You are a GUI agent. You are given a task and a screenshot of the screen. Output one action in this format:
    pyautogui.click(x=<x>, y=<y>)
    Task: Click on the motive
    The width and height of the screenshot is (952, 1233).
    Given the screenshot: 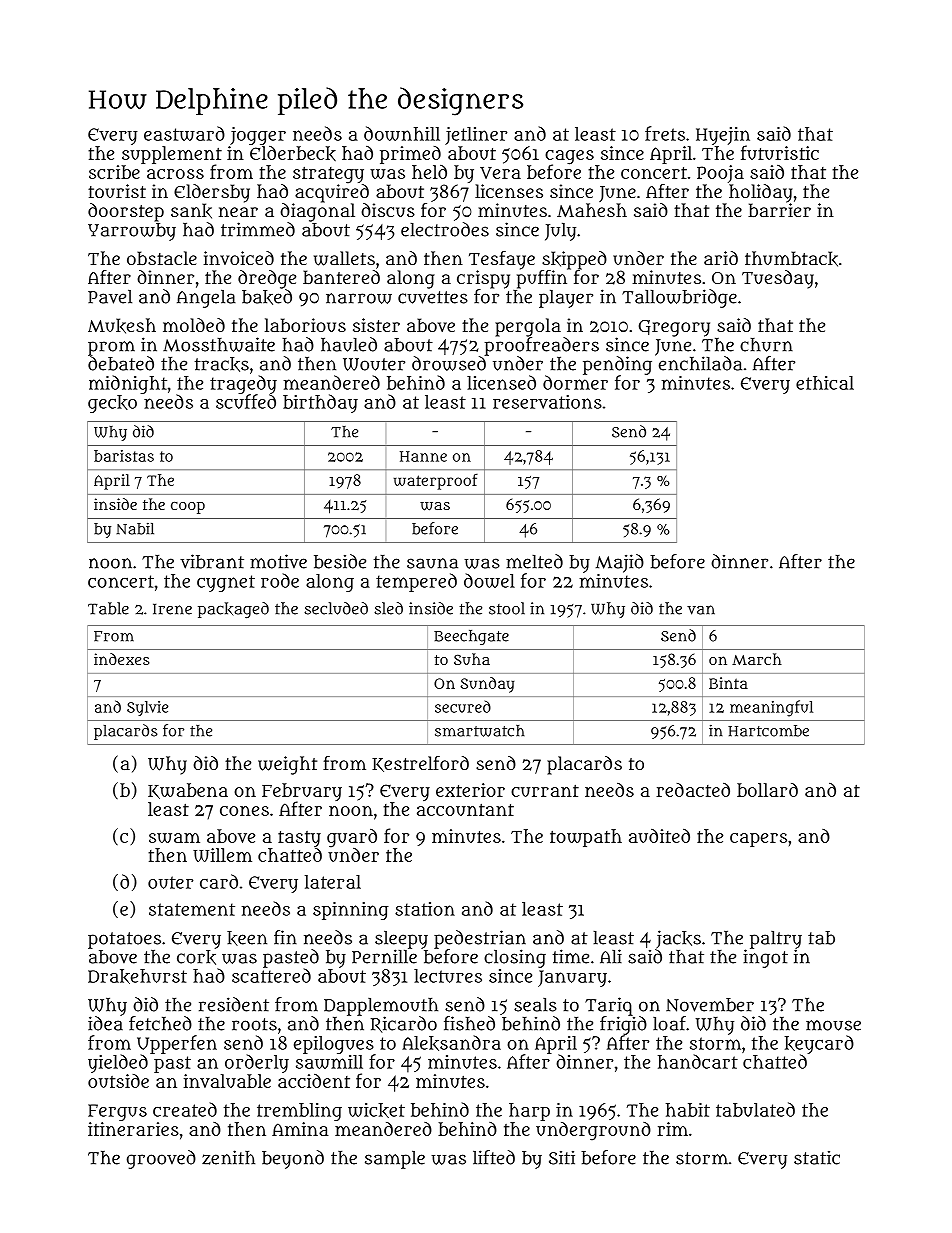 What is the action you would take?
    pyautogui.click(x=278, y=561)
